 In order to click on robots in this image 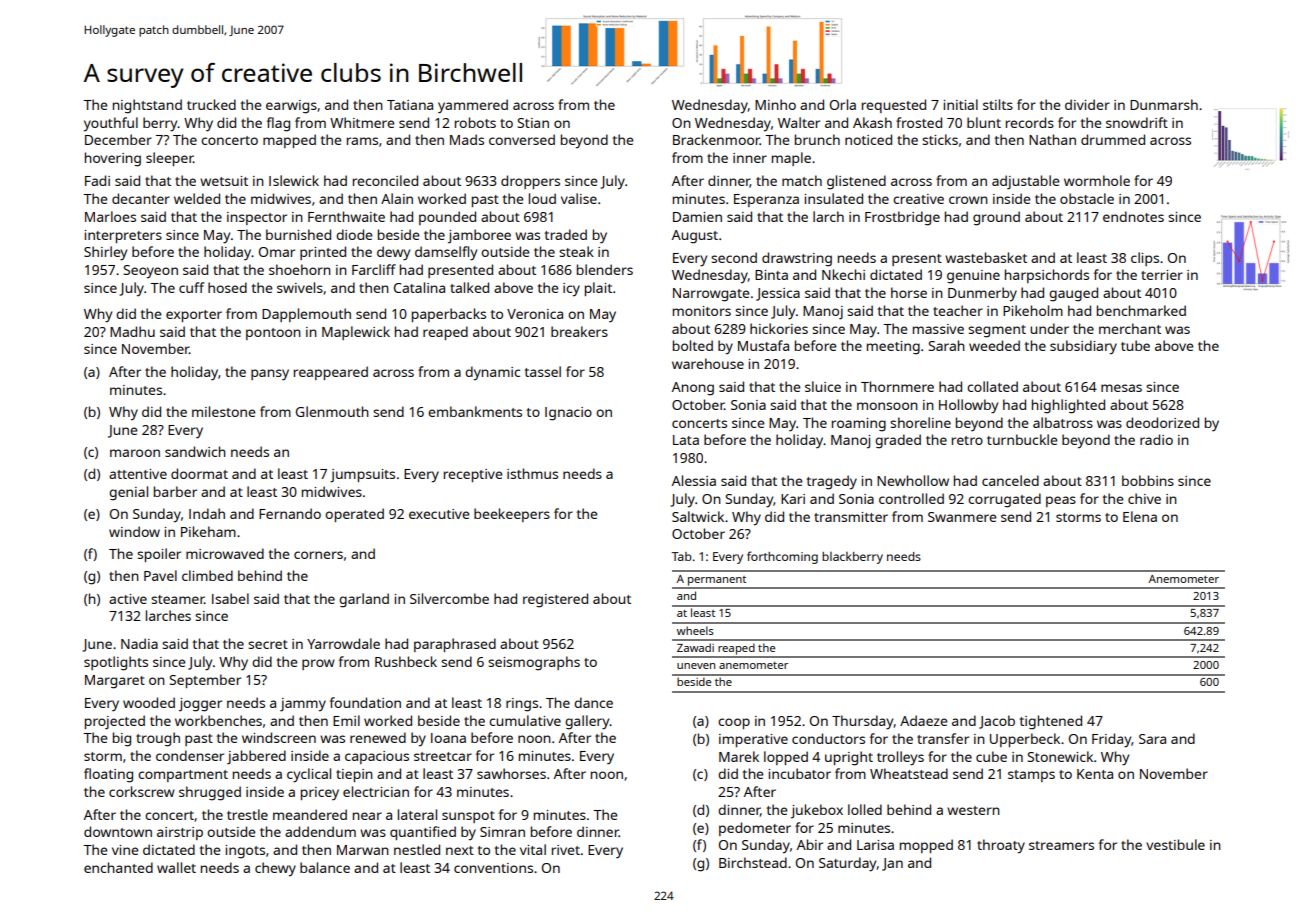, I will do `click(475, 122)`.
